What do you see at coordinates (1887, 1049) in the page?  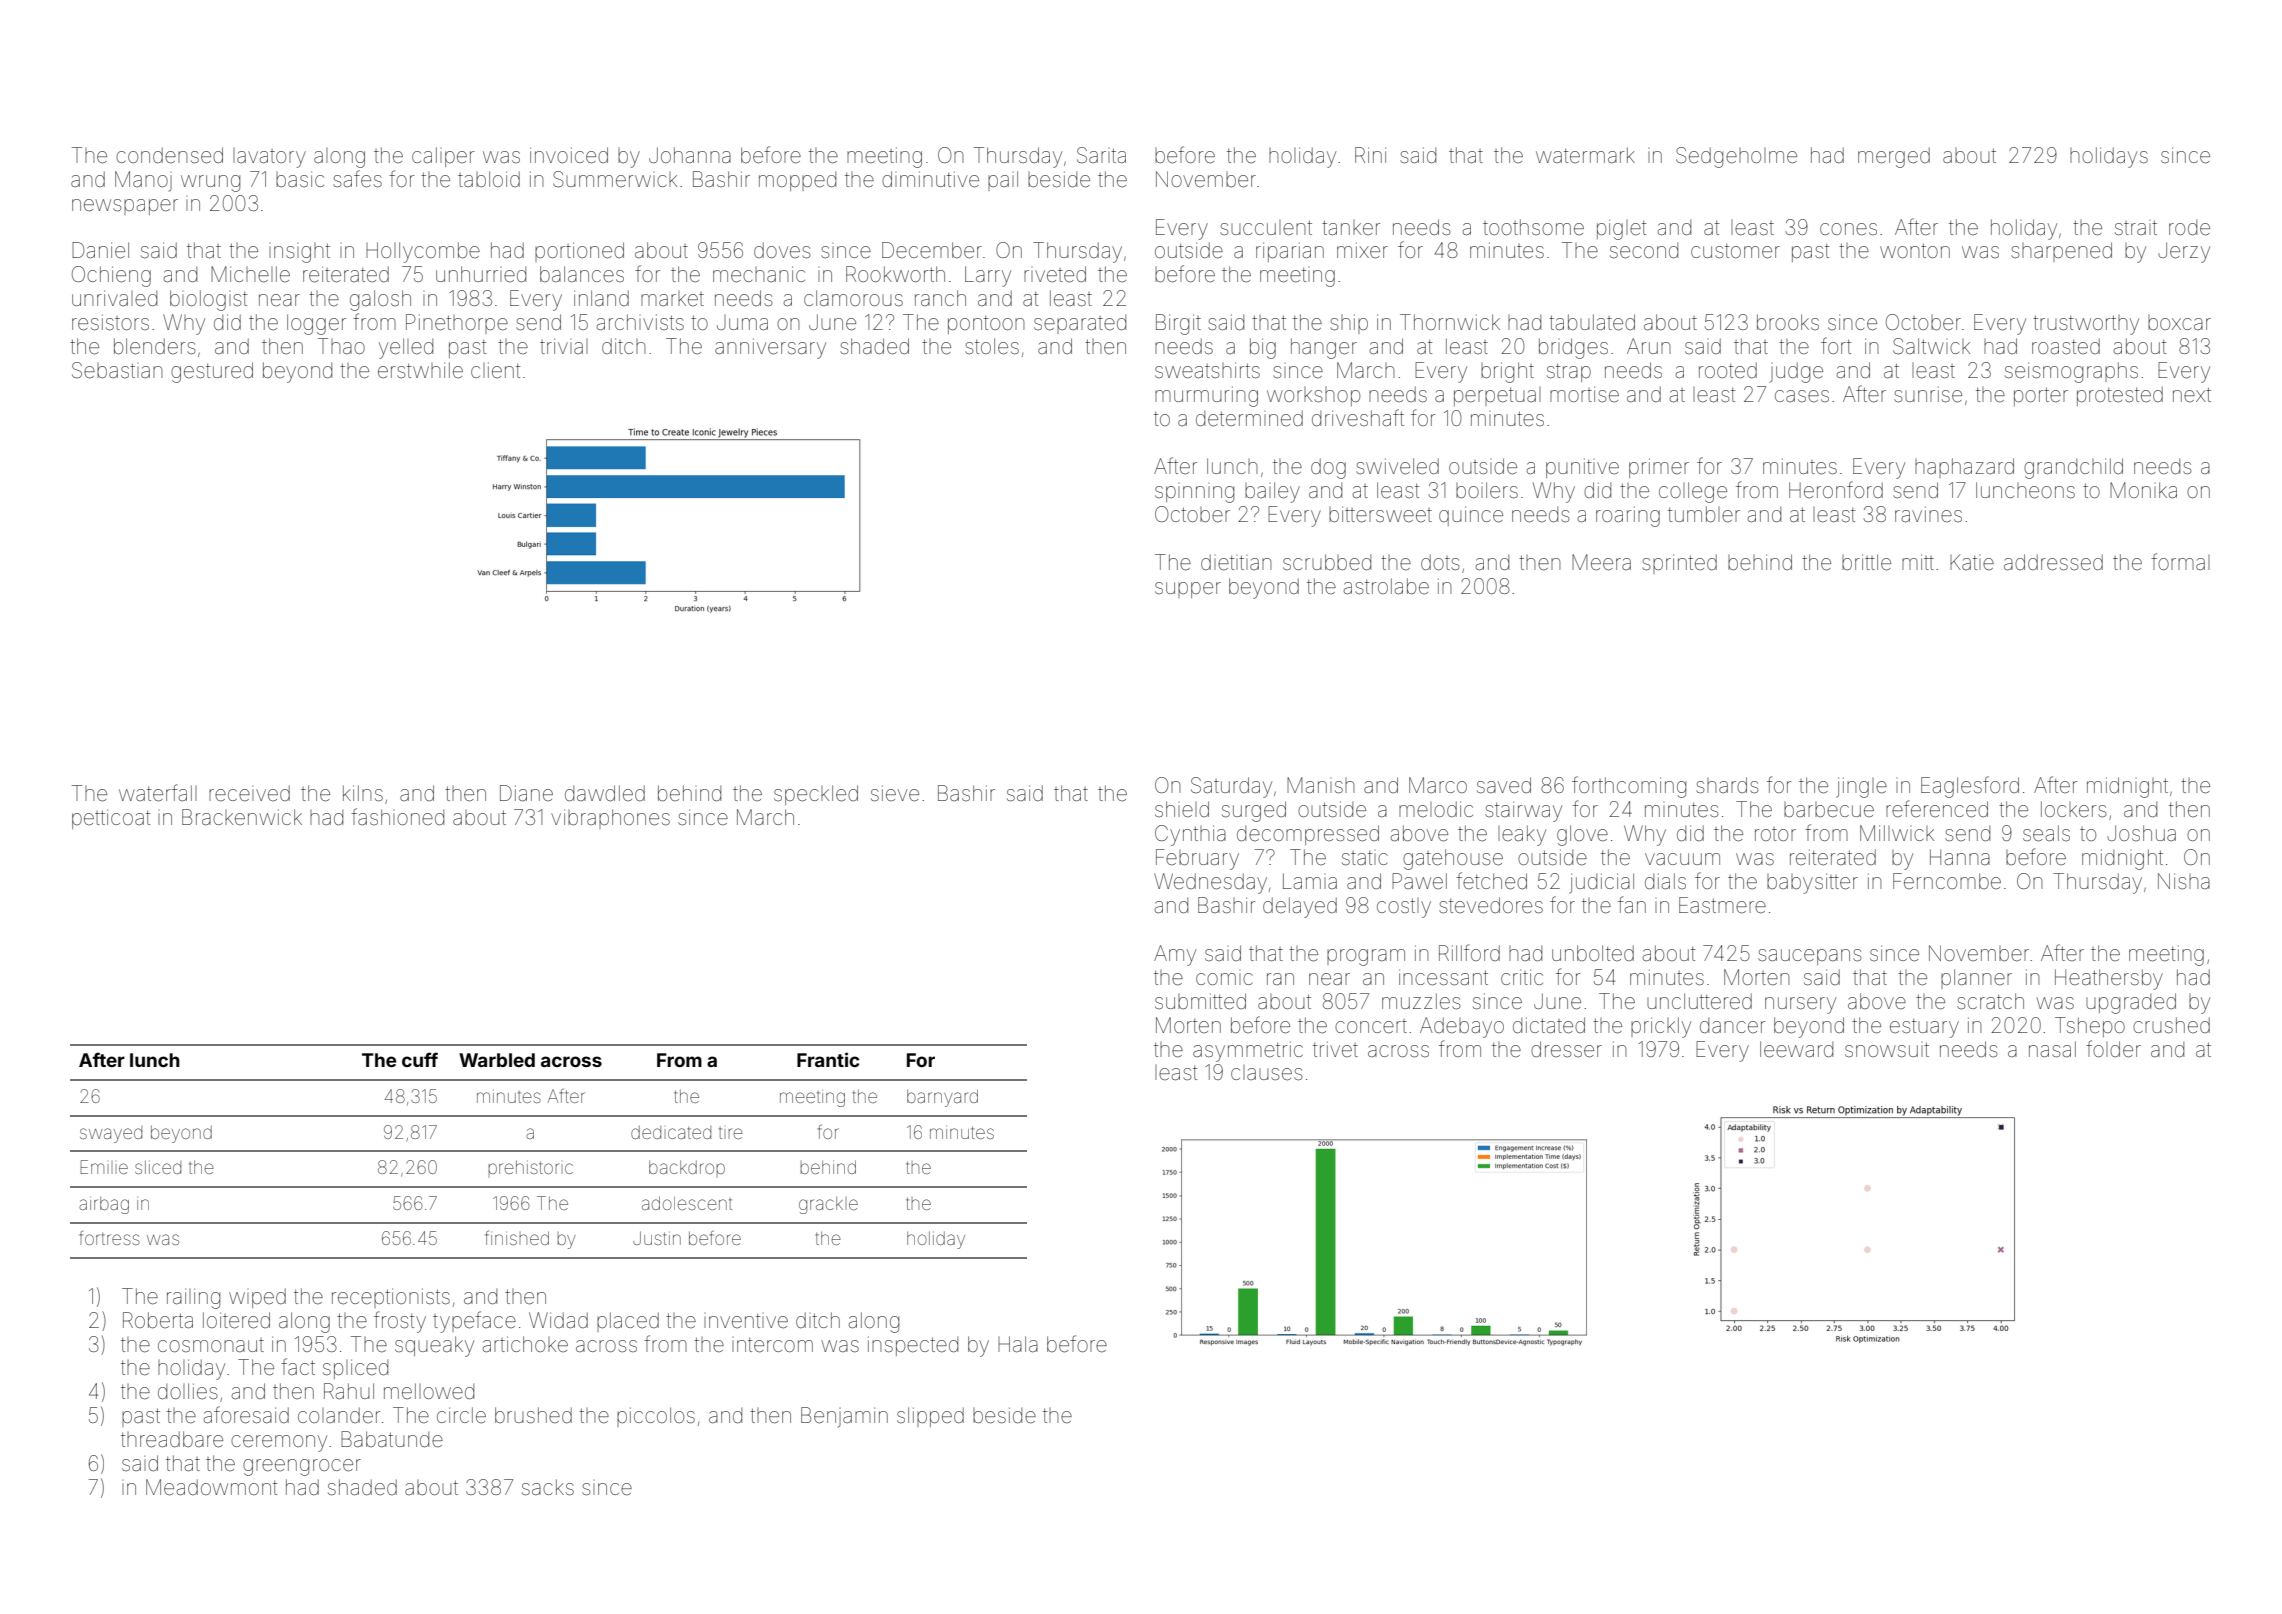 I see `snowsuit` at bounding box center [1887, 1049].
